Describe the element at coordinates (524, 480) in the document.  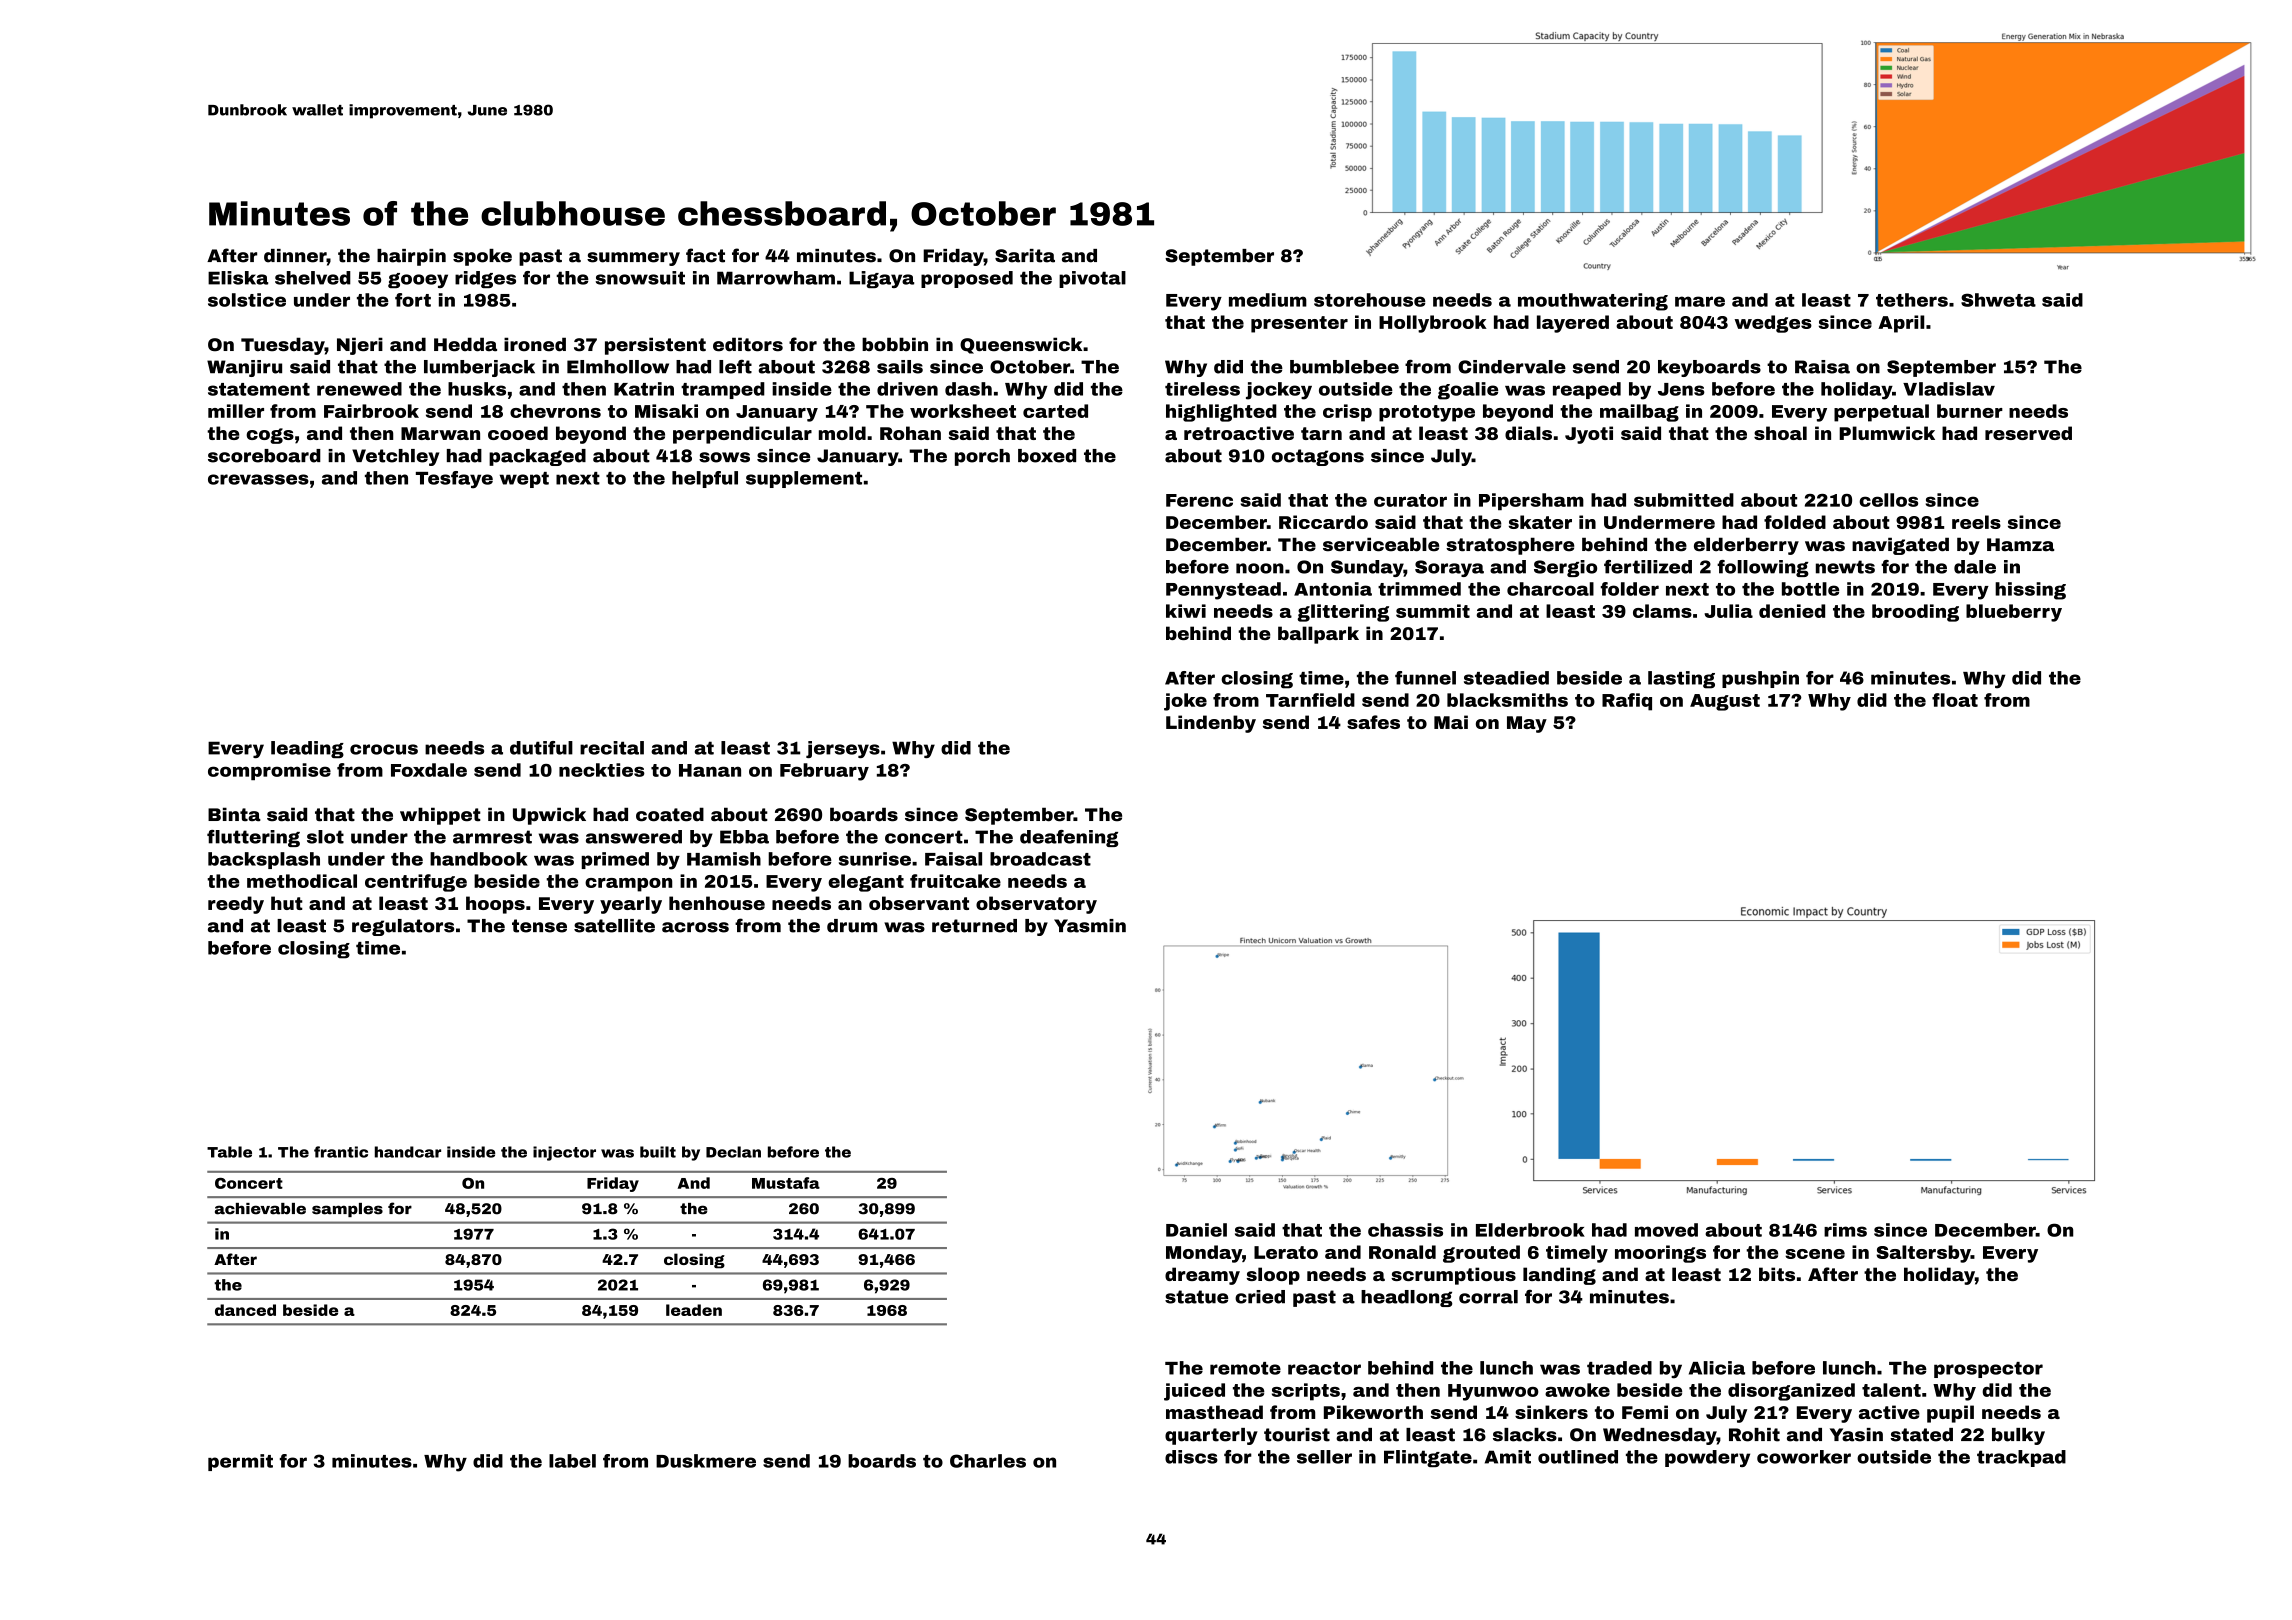
I see `wept` at that location.
